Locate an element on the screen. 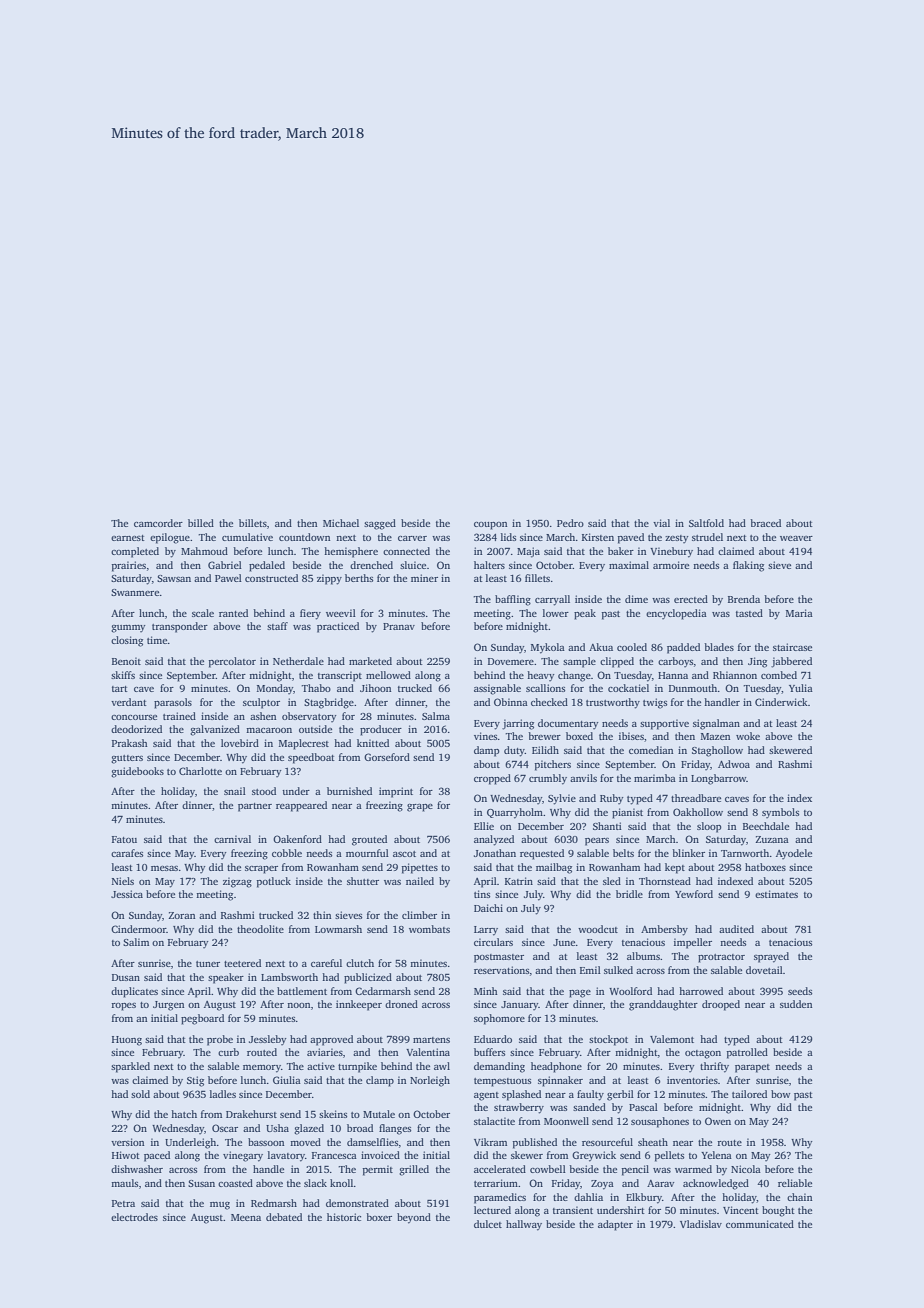 The height and width of the screenshot is (1308, 924). billed is located at coordinates (201, 523).
